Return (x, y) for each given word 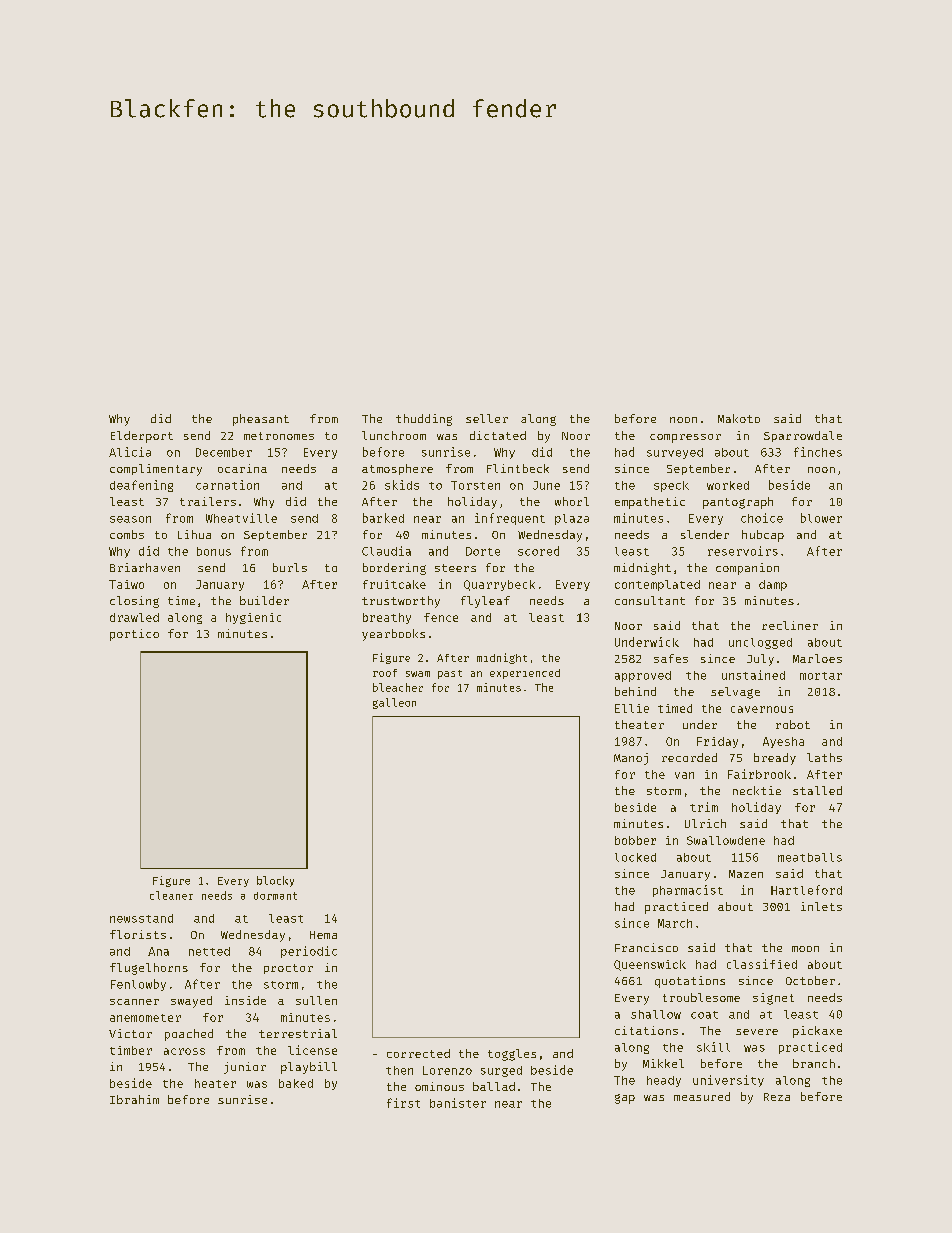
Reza (777, 1097)
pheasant (261, 420)
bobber (635, 840)
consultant (650, 600)
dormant (275, 896)
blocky (275, 881)
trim (704, 807)
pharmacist (688, 891)
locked (635, 857)
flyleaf (485, 602)
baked (296, 1083)
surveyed (675, 453)
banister (458, 1103)
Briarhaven (145, 567)
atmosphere (397, 469)
